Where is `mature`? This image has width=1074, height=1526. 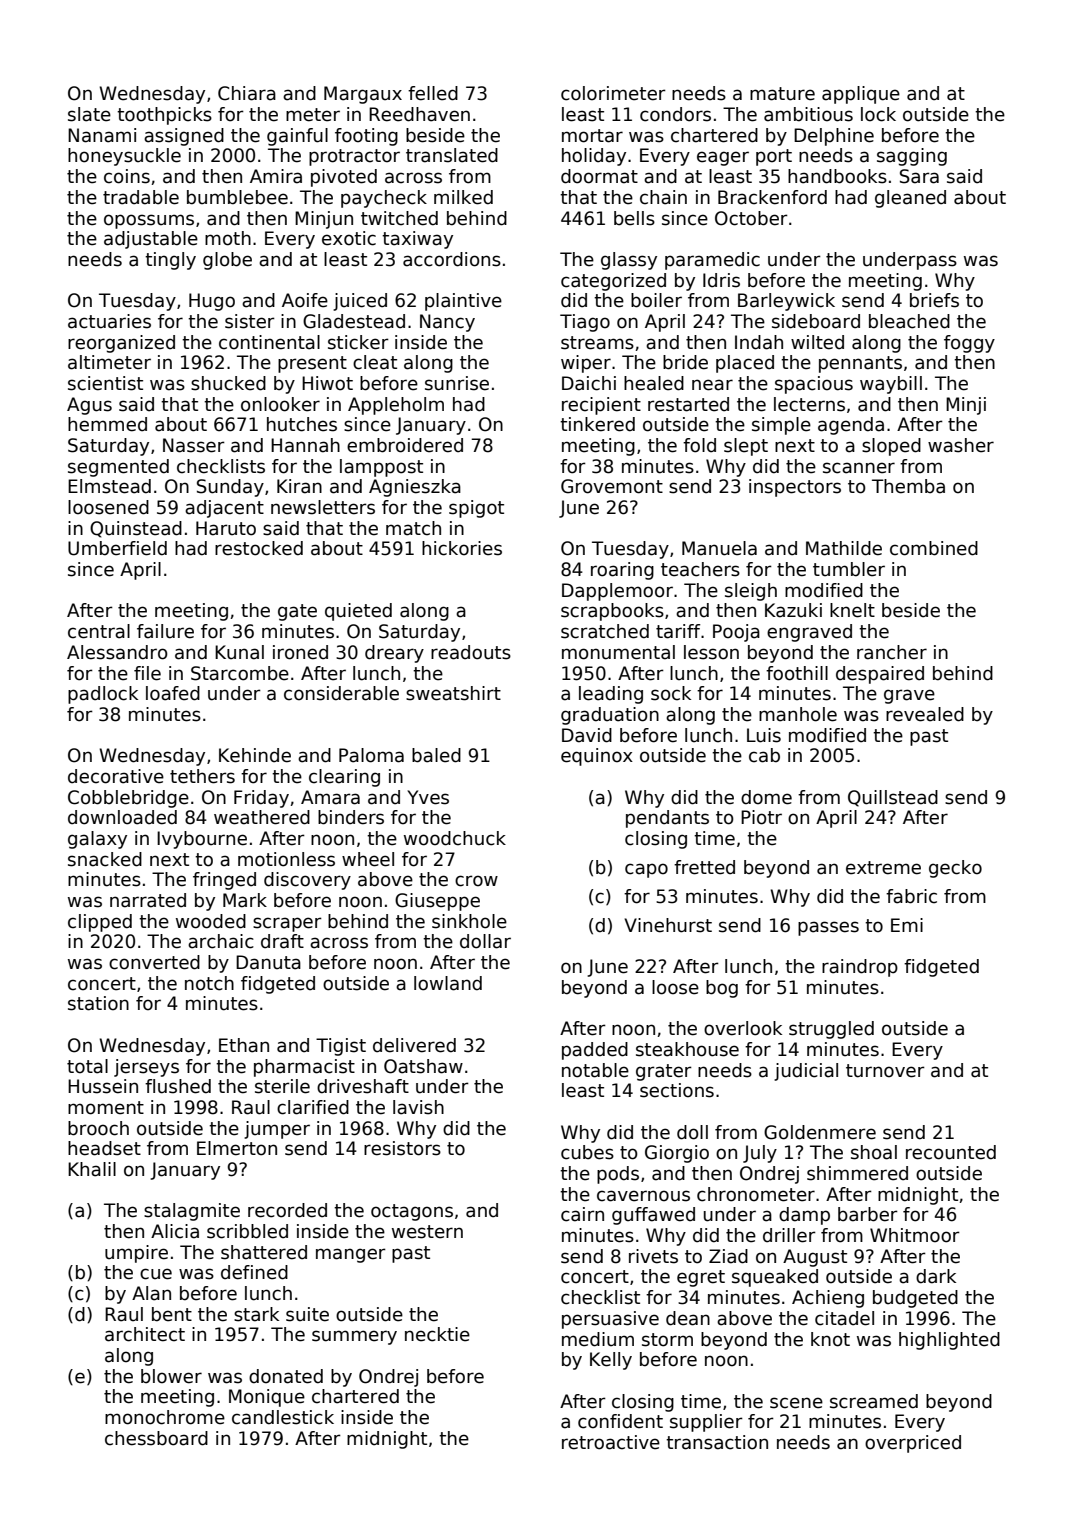
mature is located at coordinates (782, 94).
